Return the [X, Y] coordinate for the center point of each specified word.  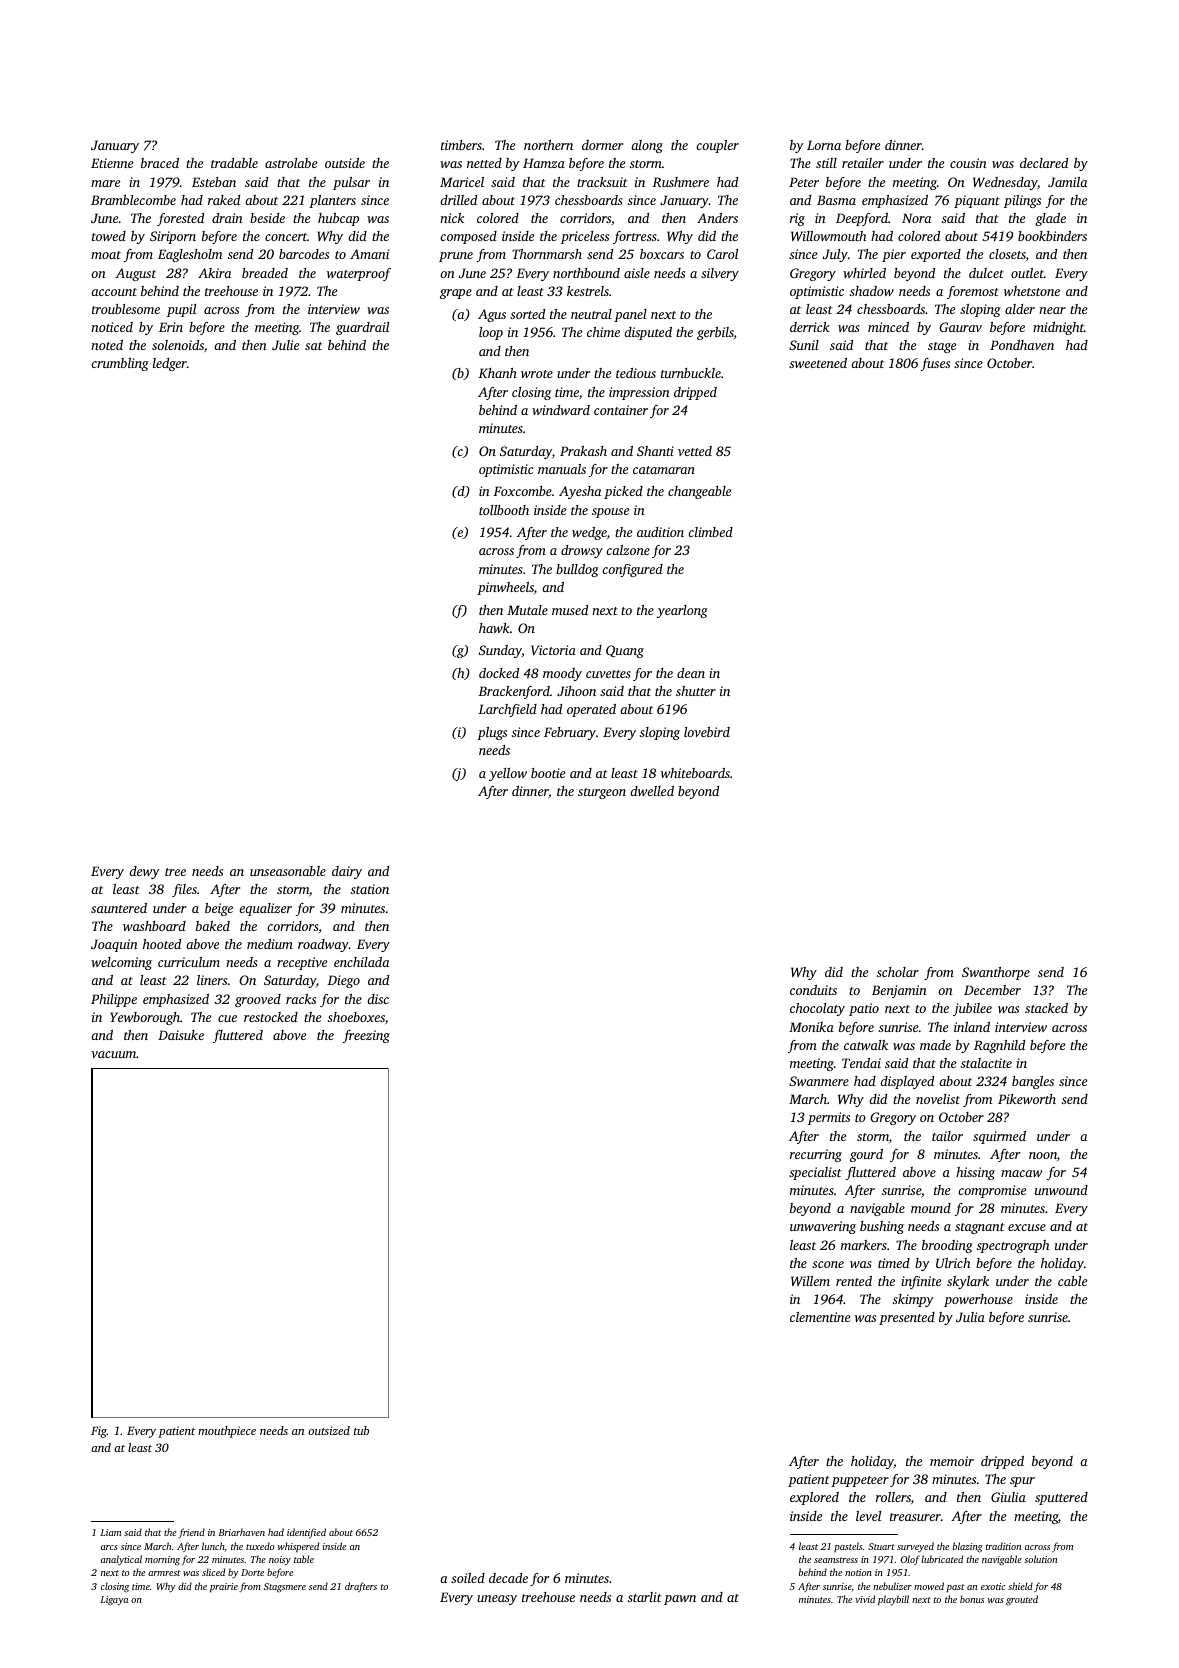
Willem [810, 1281]
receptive [302, 963]
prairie [224, 1587]
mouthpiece [227, 1432]
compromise [992, 1191]
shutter [696, 691]
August [135, 274]
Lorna [824, 145]
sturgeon [602, 793]
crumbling [120, 364]
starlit [645, 1597]
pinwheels [505, 588]
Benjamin [899, 991]
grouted [1022, 1600]
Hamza [544, 163]
